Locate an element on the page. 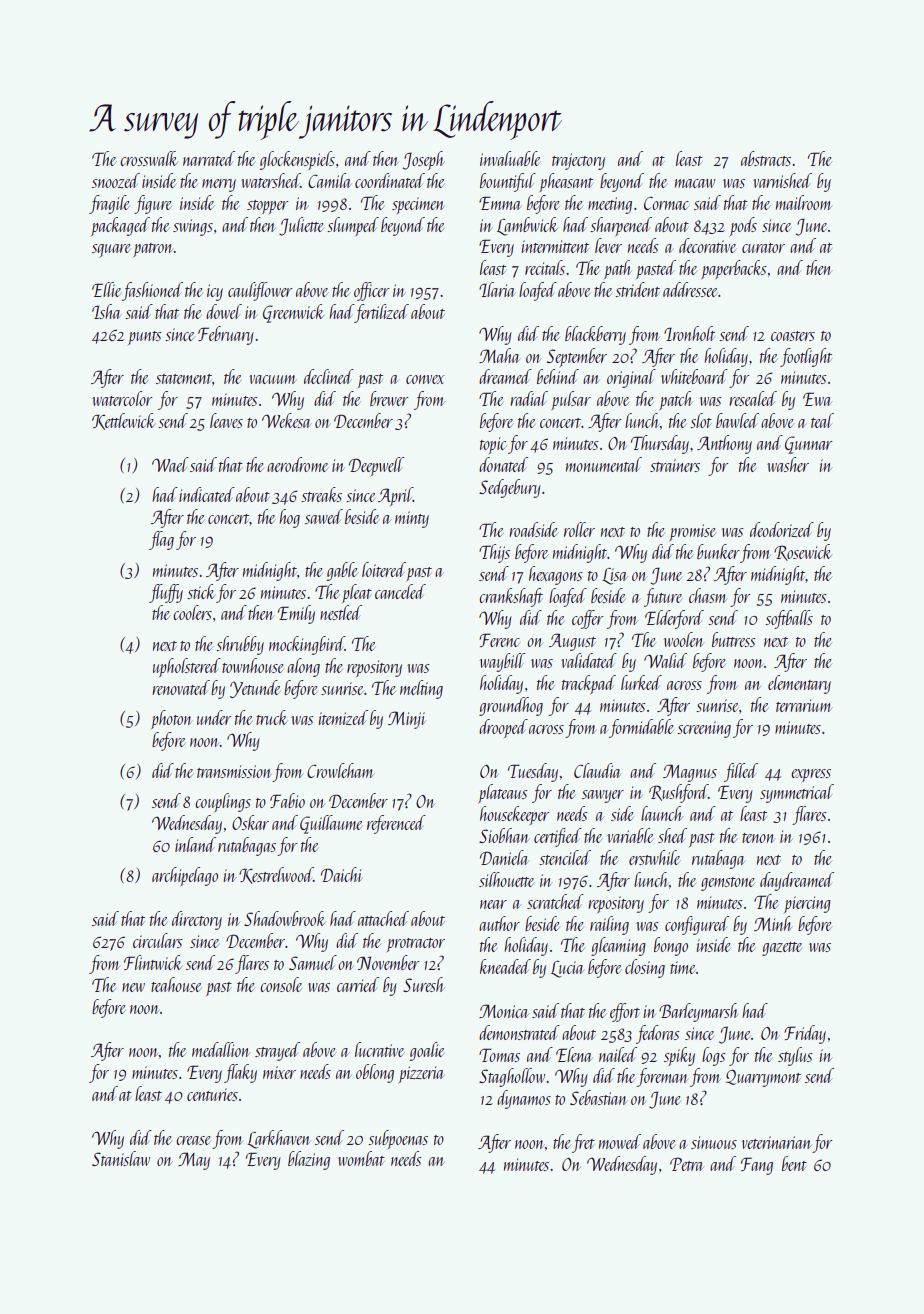 The width and height of the image is (924, 1314). fluffy is located at coordinates (166, 593).
